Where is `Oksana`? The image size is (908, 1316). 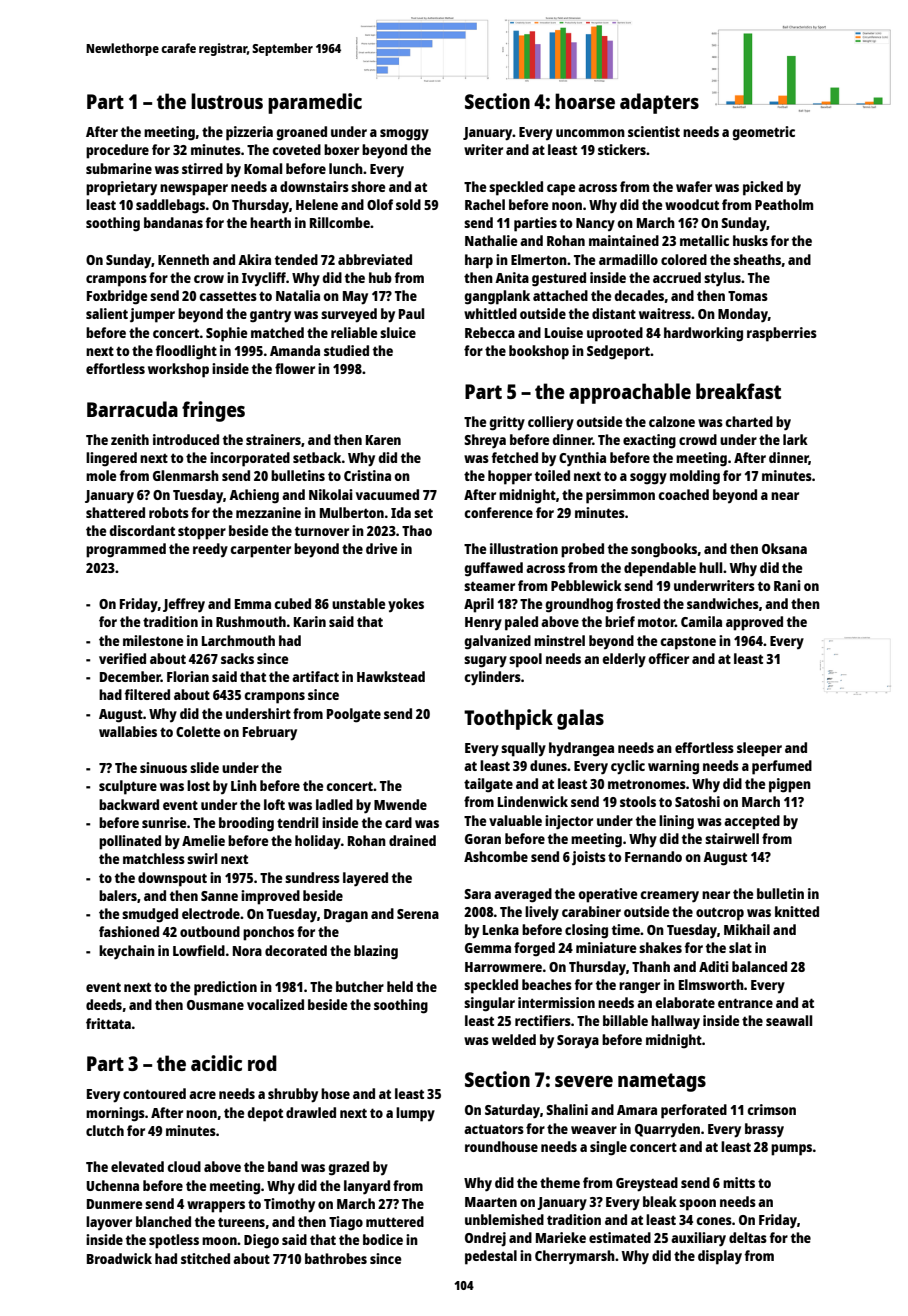 Oksana is located at coordinates (784, 548).
